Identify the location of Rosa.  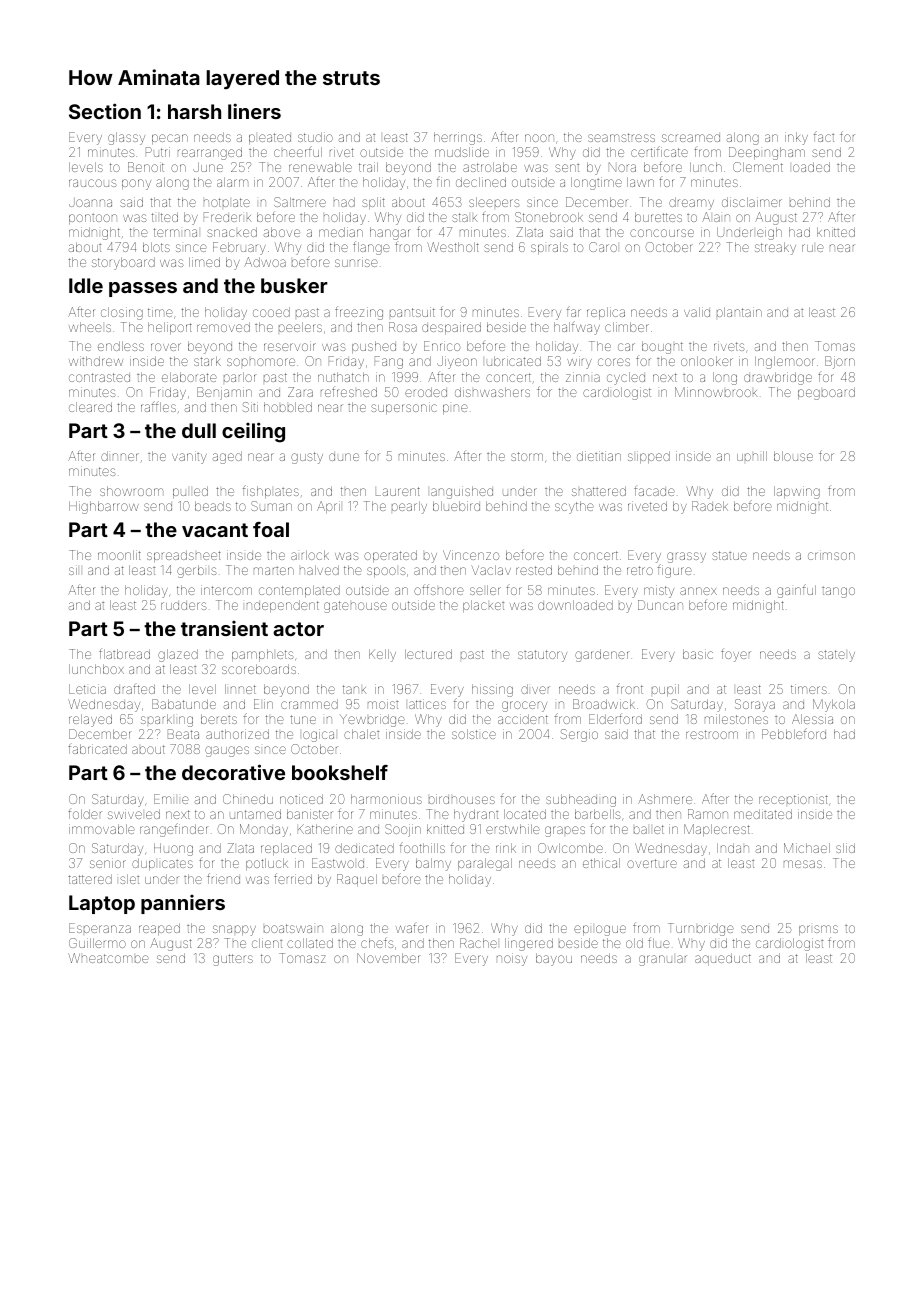
(403, 327).
